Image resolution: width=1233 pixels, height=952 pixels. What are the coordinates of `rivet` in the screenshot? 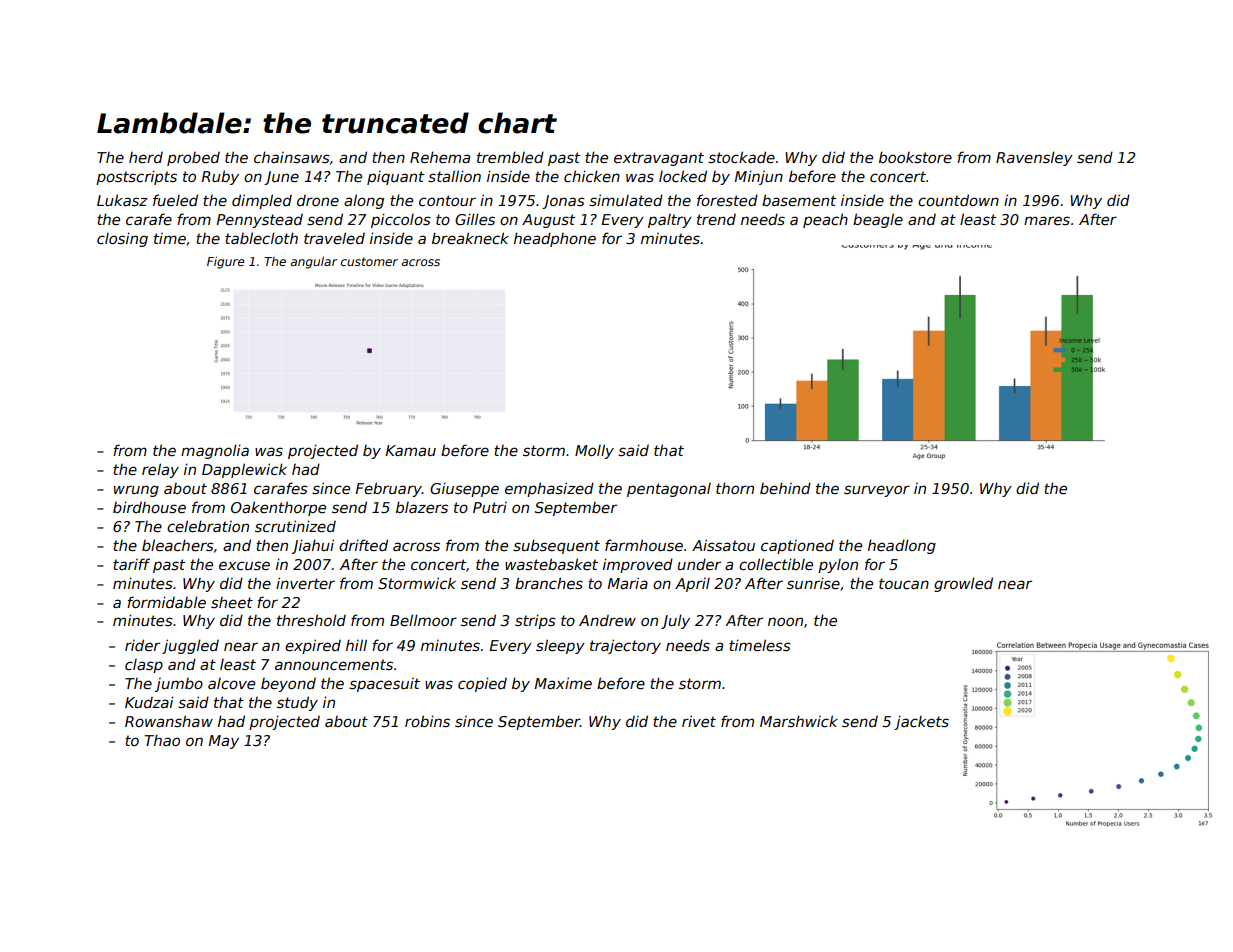 It's located at (699, 721).
